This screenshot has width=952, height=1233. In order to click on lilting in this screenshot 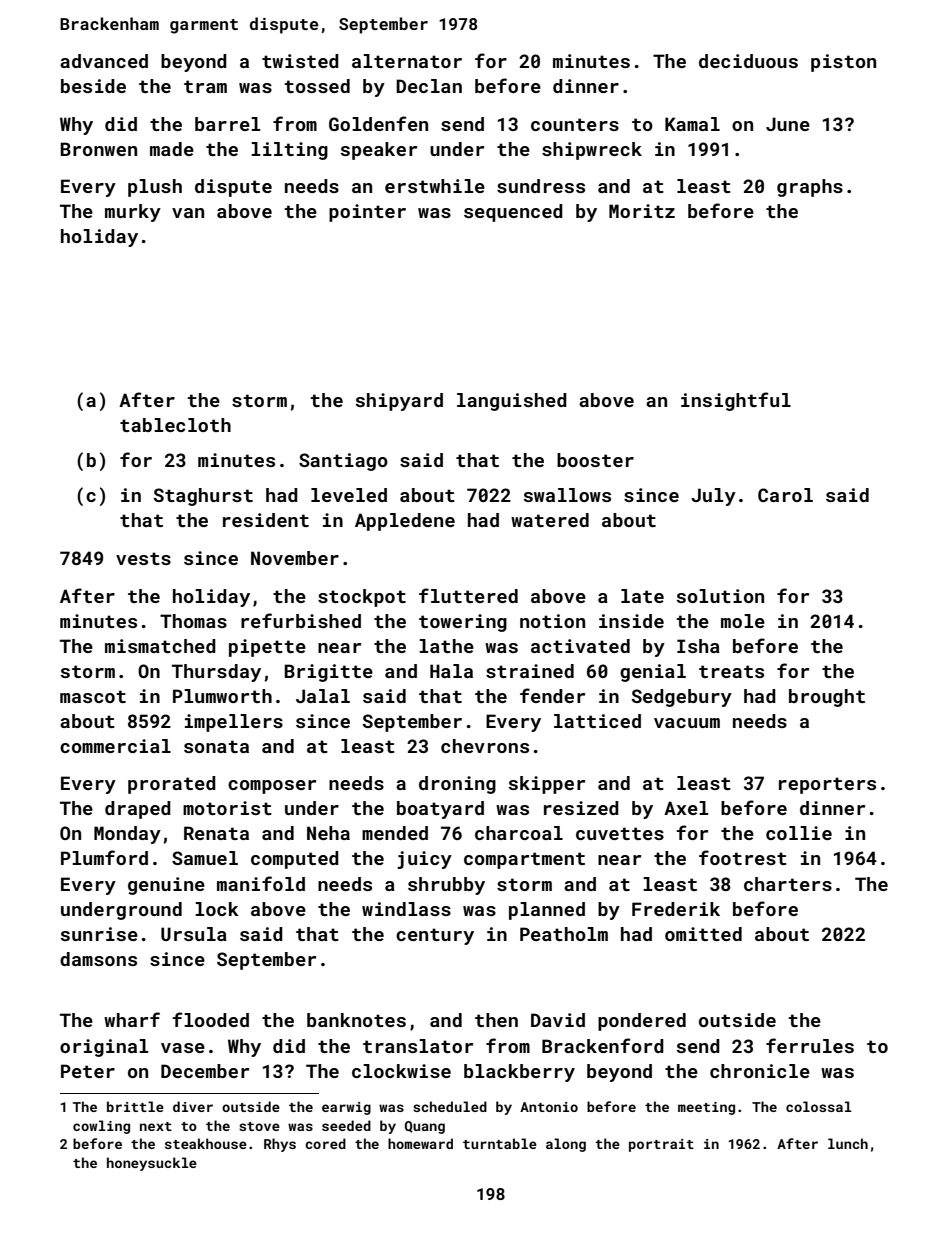, I will do `click(289, 151)`.
